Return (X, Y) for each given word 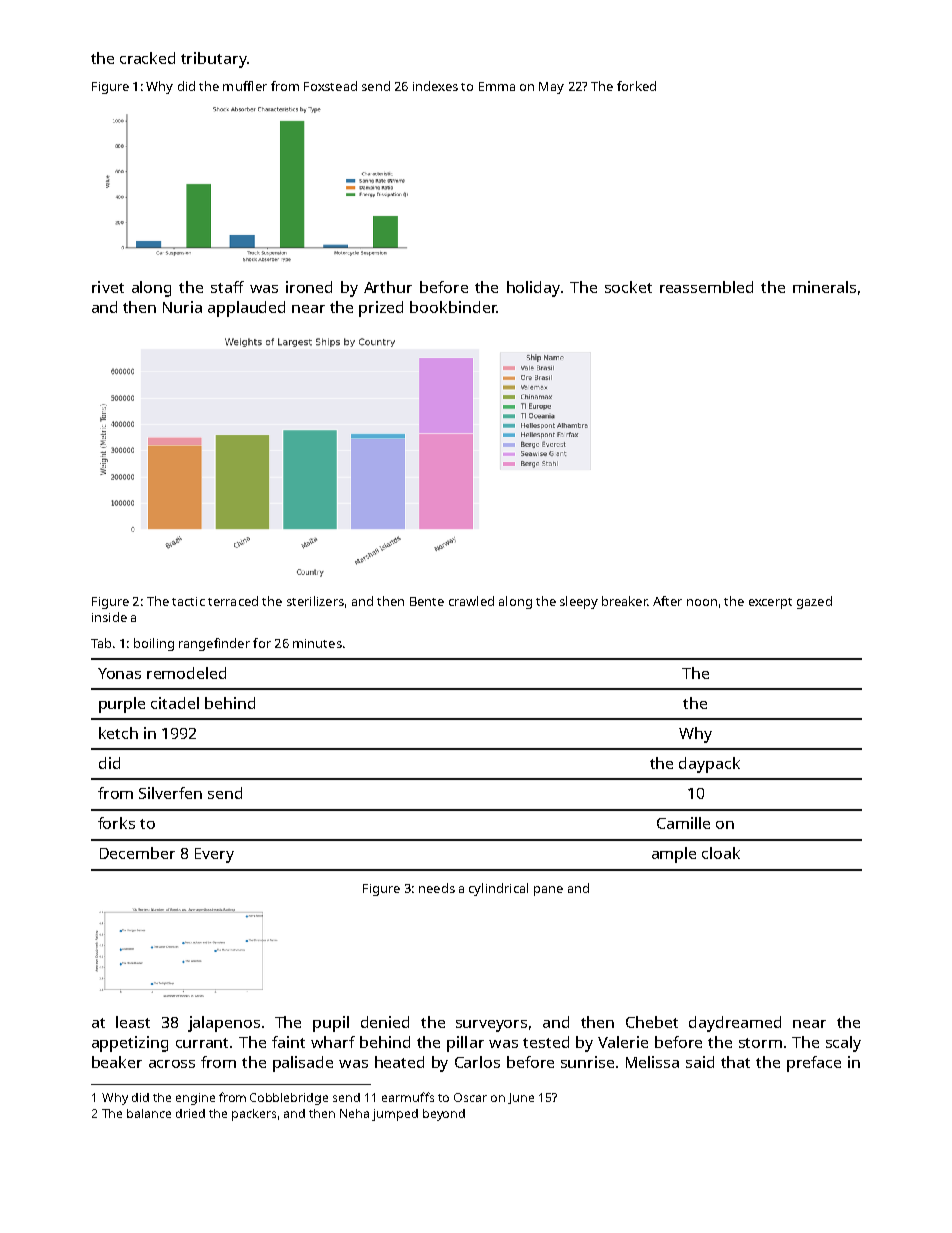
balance (149, 1113)
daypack (709, 765)
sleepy (579, 602)
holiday (533, 289)
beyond (444, 1115)
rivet (108, 287)
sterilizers (315, 601)
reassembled (706, 287)
